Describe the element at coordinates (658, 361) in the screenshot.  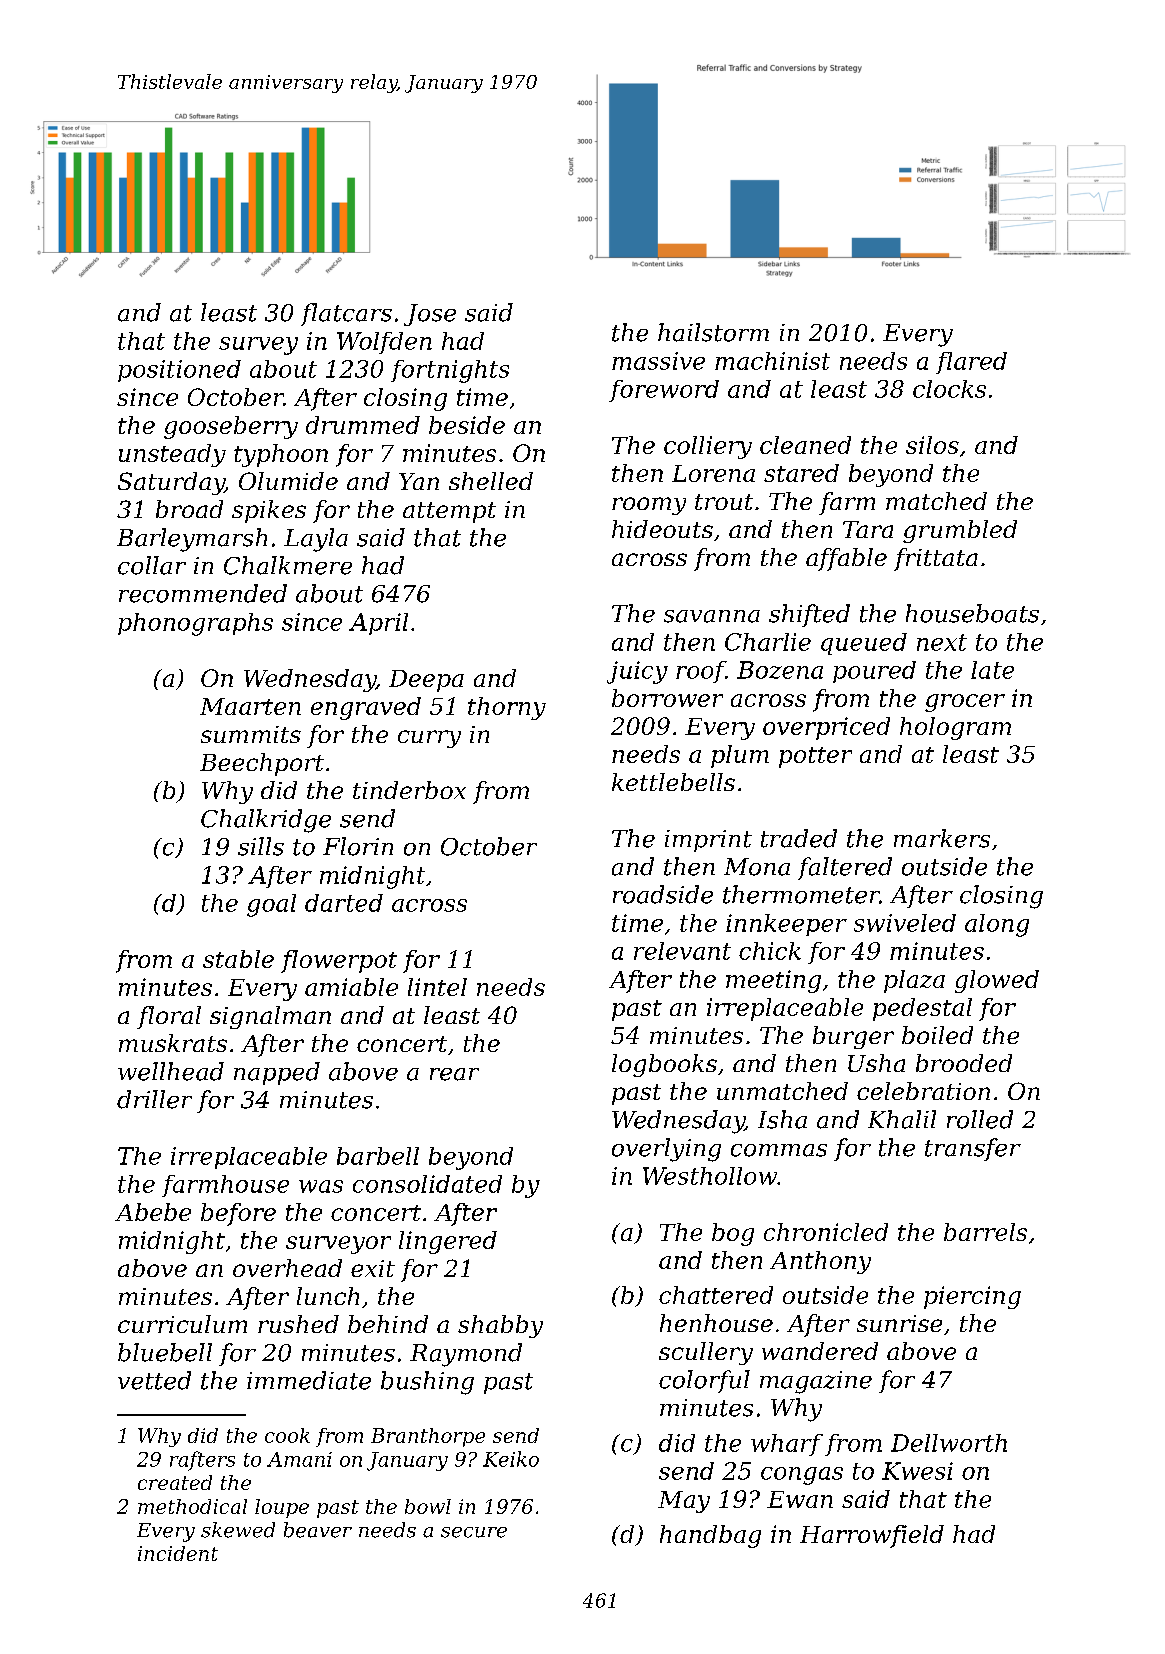
I see `massive` at that location.
